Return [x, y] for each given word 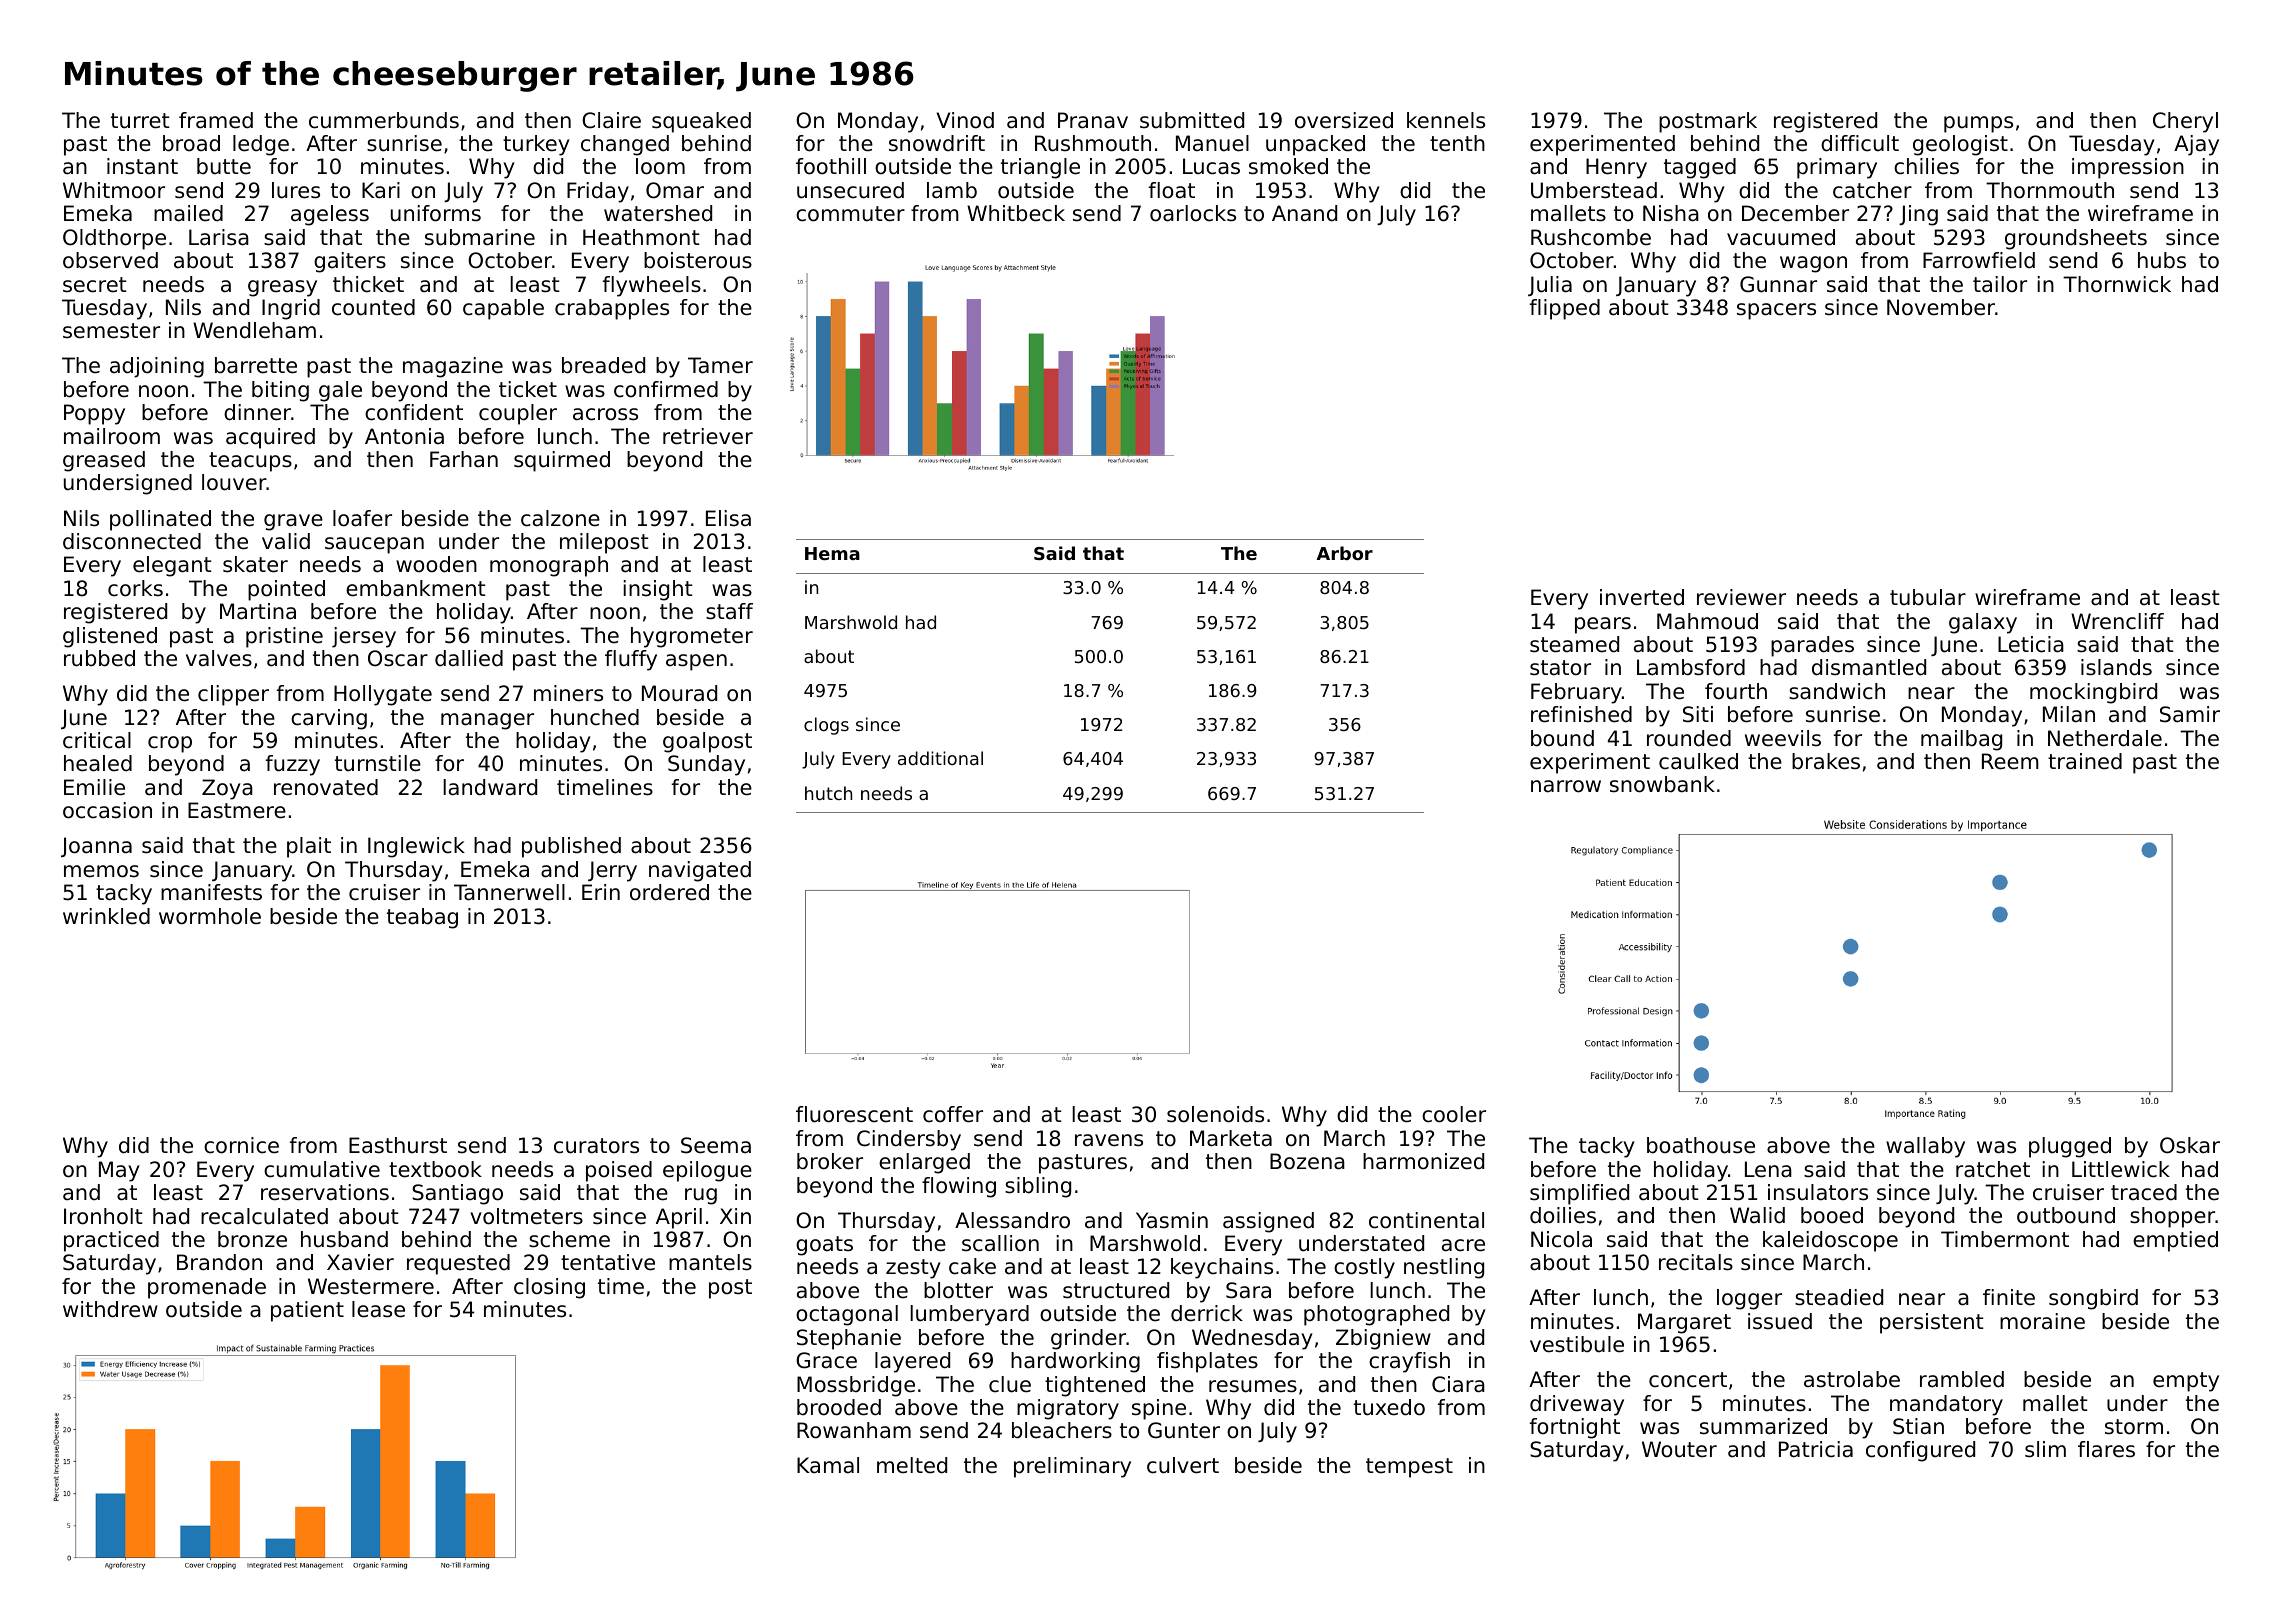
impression [2128, 168]
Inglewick [416, 847]
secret [95, 285]
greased [104, 461]
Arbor [1345, 553]
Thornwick [2117, 284]
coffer [953, 1114]
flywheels [652, 286]
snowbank [1662, 784]
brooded [839, 1407]
